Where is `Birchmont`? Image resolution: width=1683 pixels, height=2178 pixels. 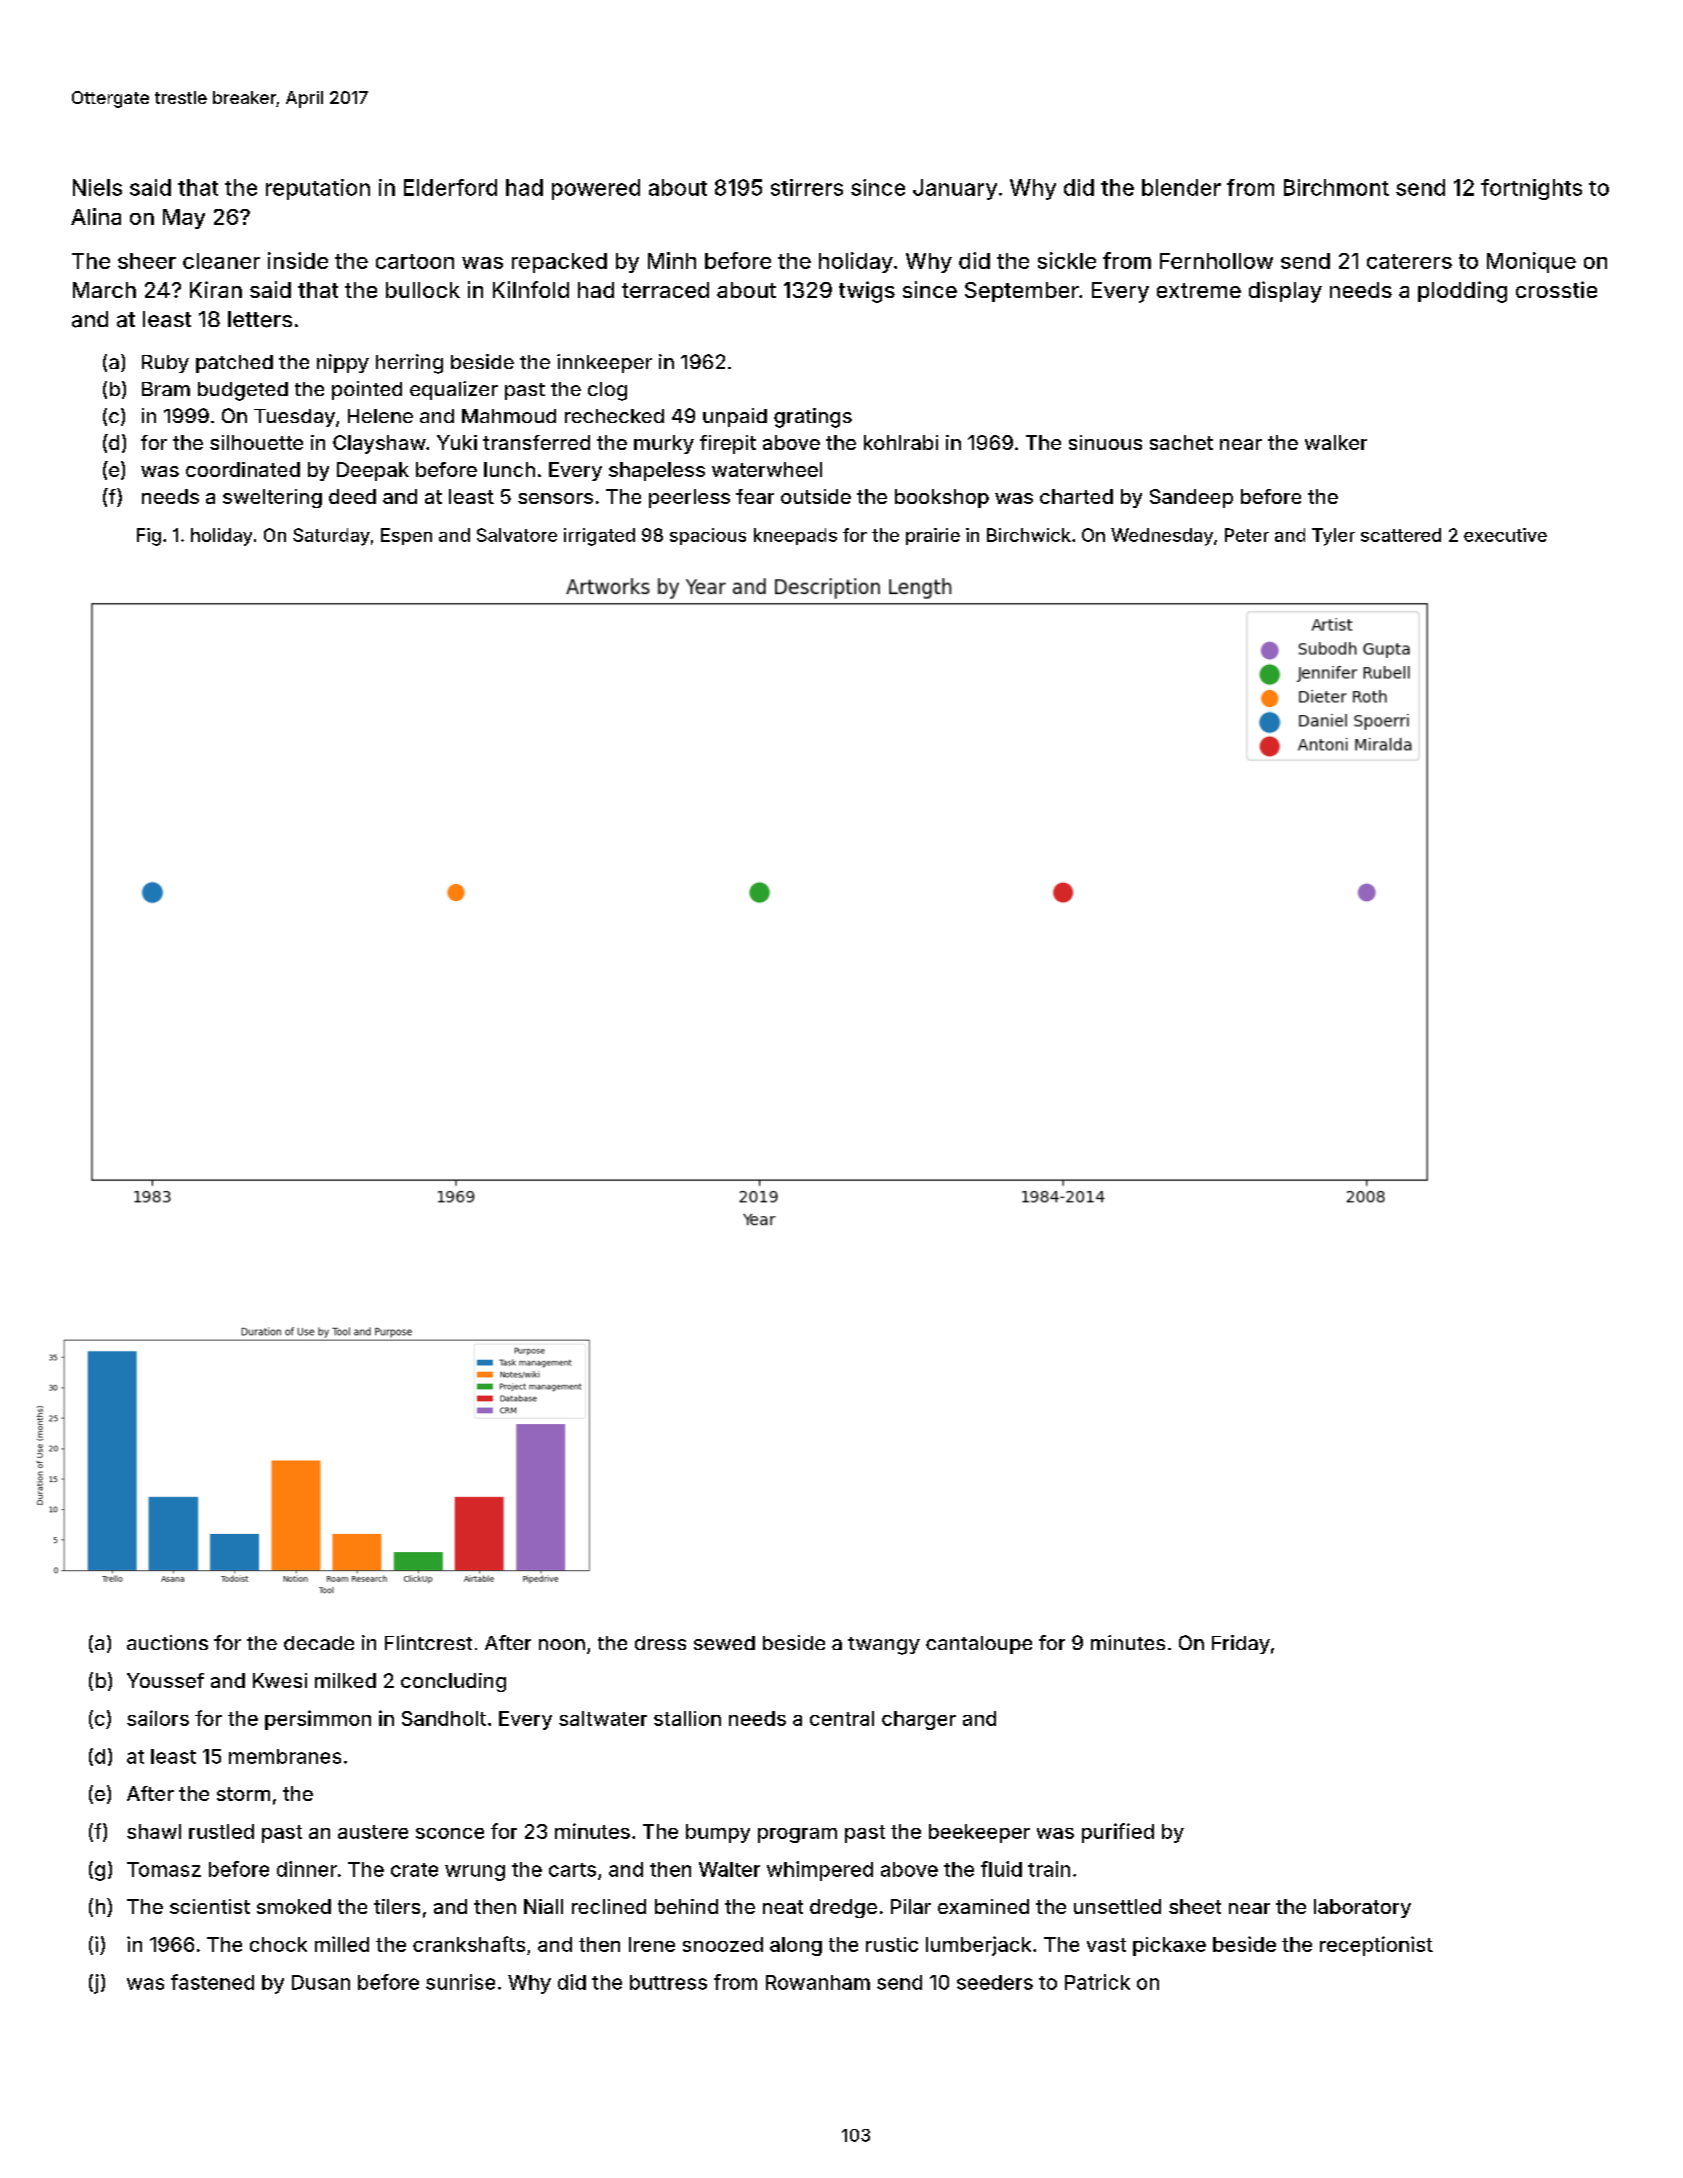
Birchmont is located at coordinates (1336, 187).
